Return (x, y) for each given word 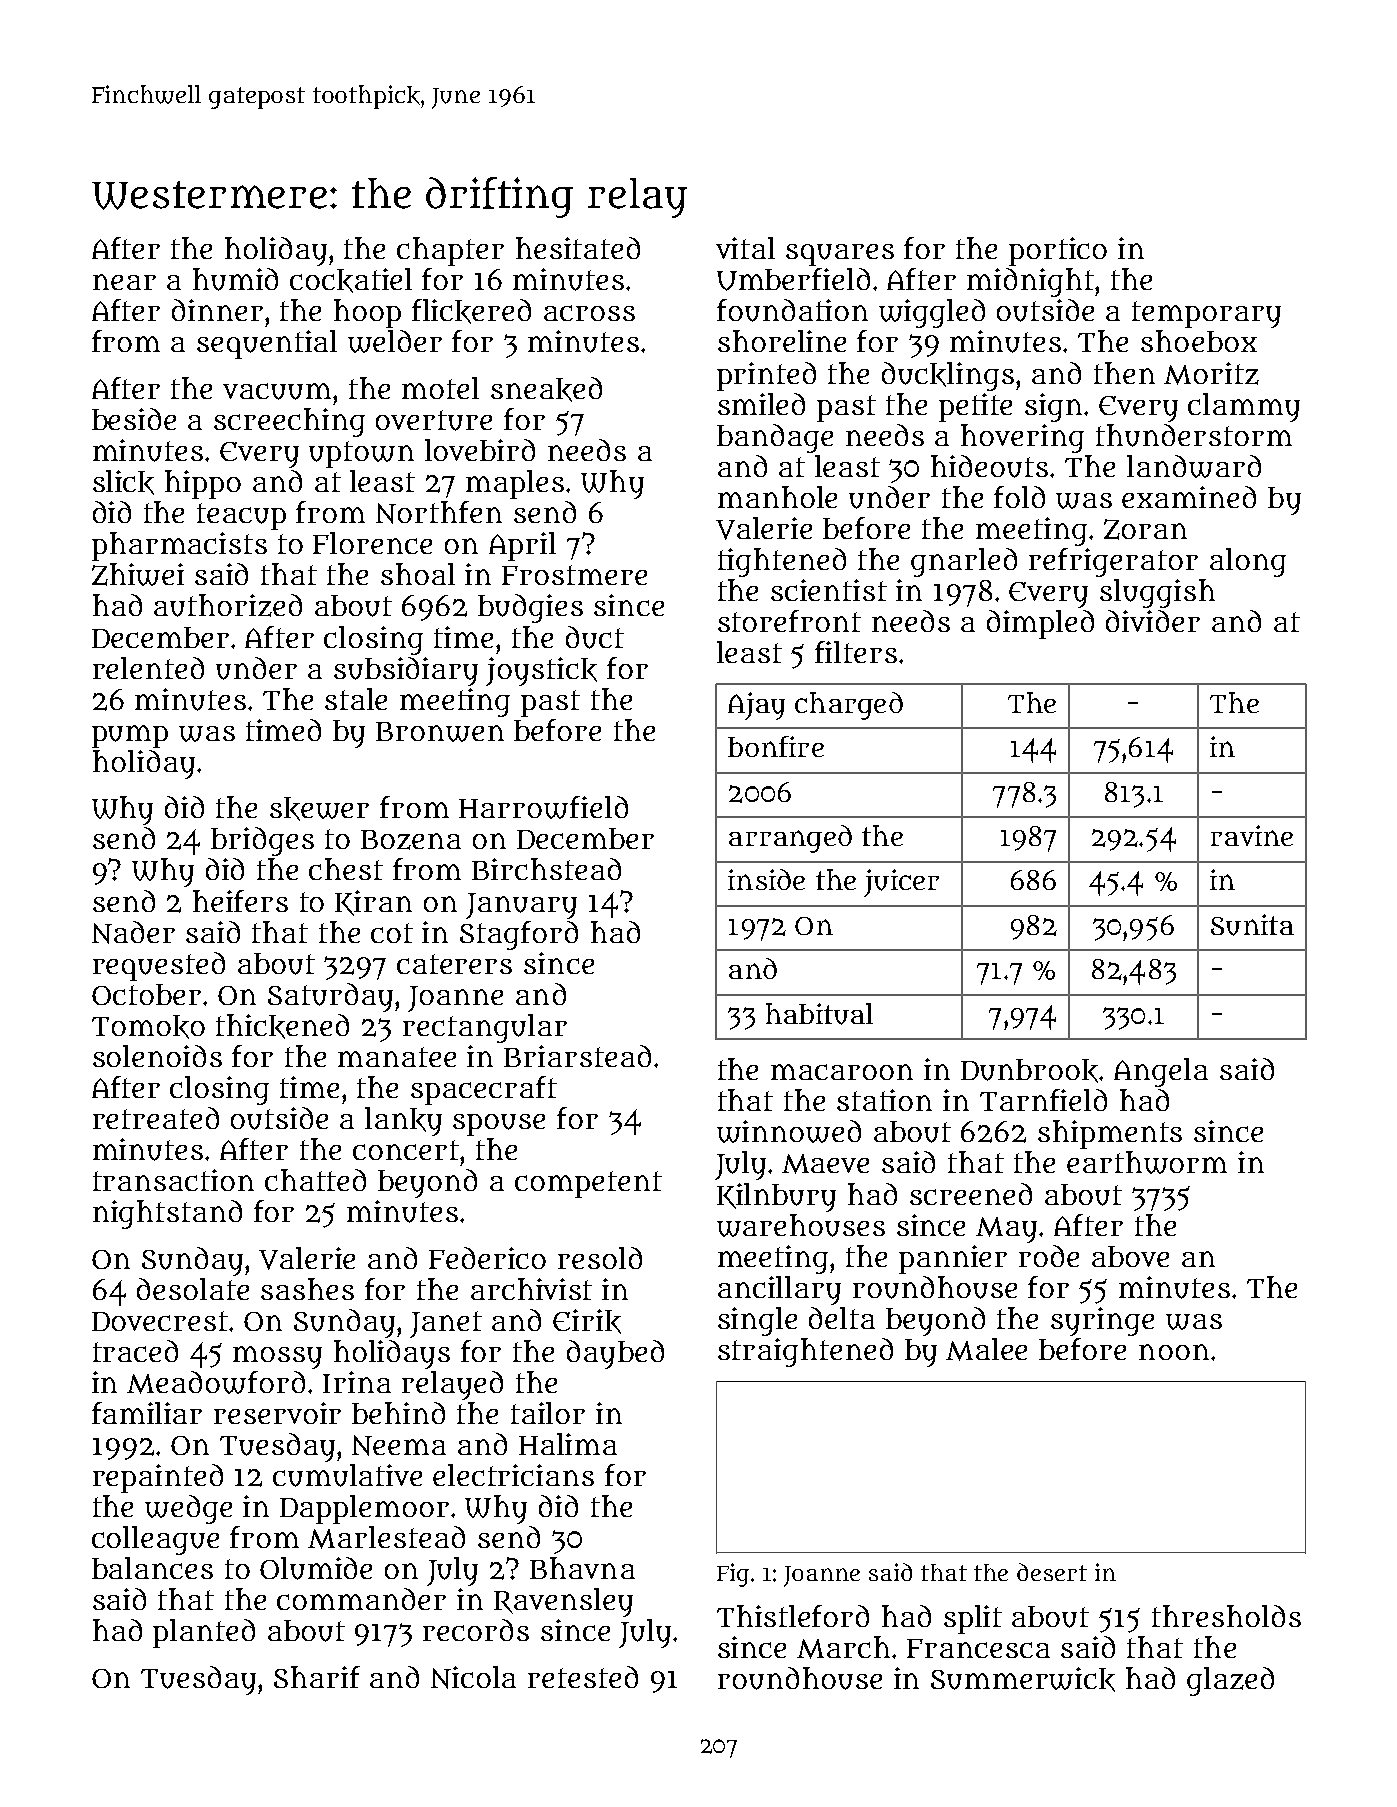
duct (595, 637)
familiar (147, 1413)
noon (1174, 1352)
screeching (289, 422)
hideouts (989, 466)
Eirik (587, 1321)
